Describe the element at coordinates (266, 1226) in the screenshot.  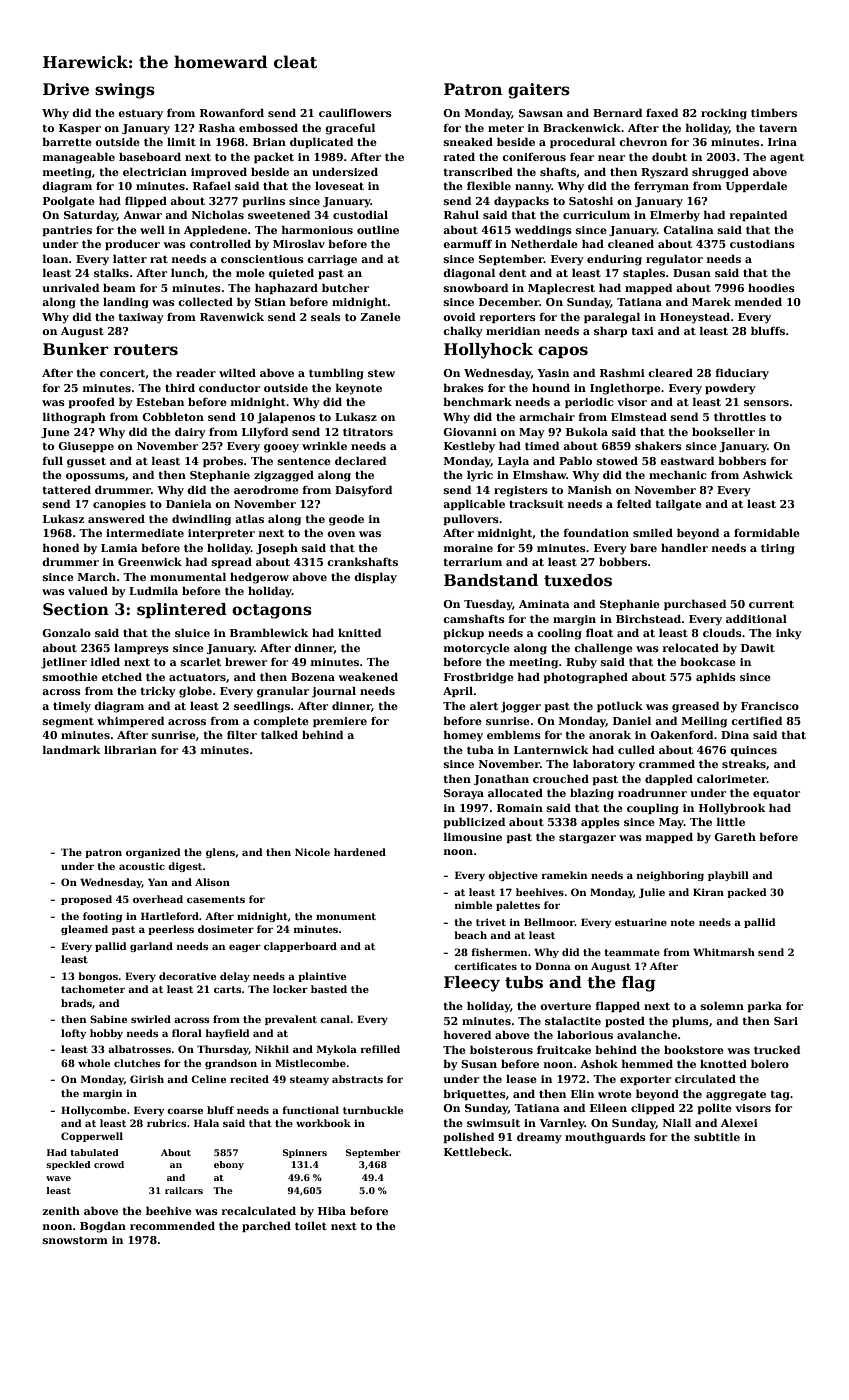
I see `parched` at that location.
